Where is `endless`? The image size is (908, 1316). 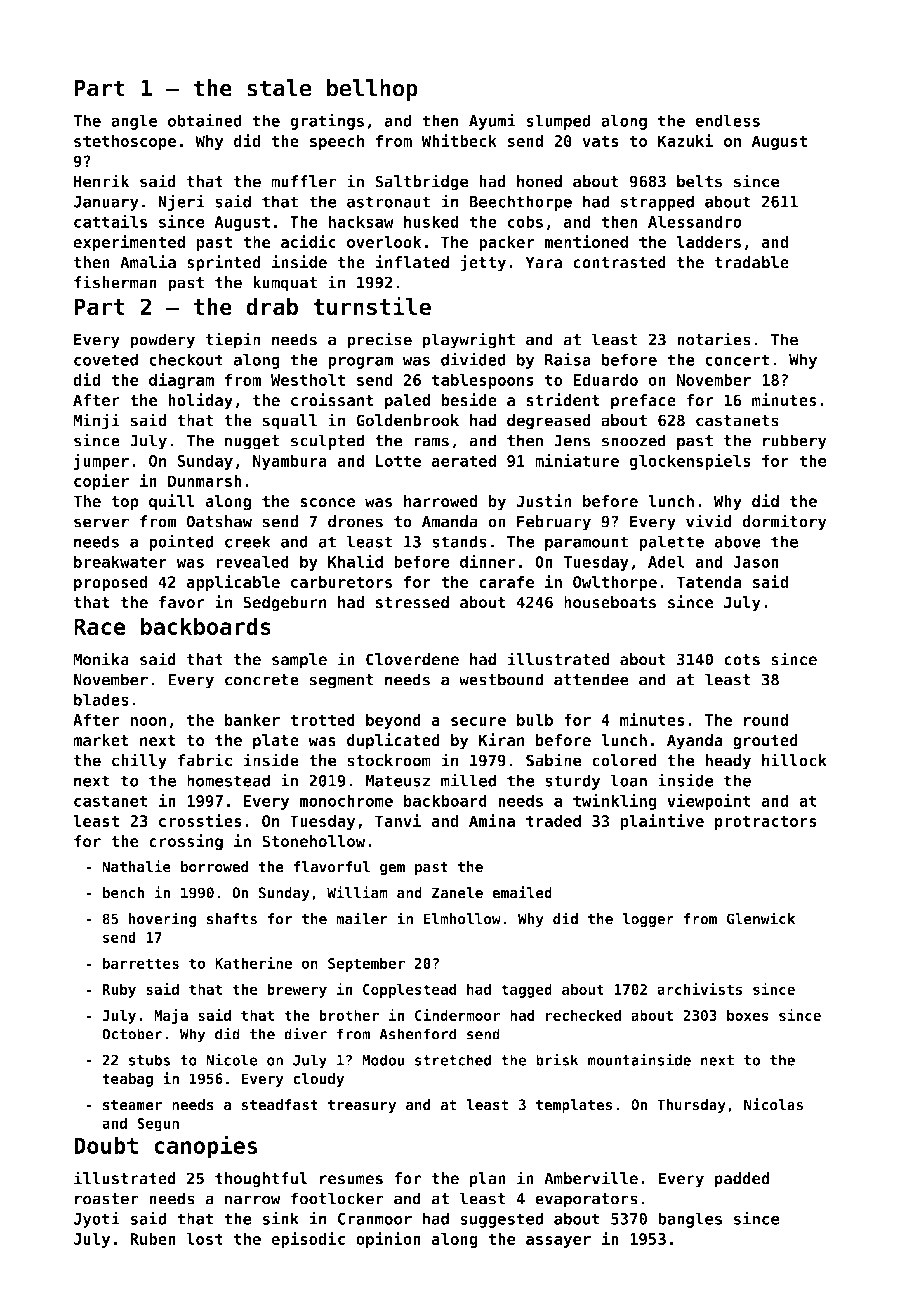
endless is located at coordinates (727, 120).
